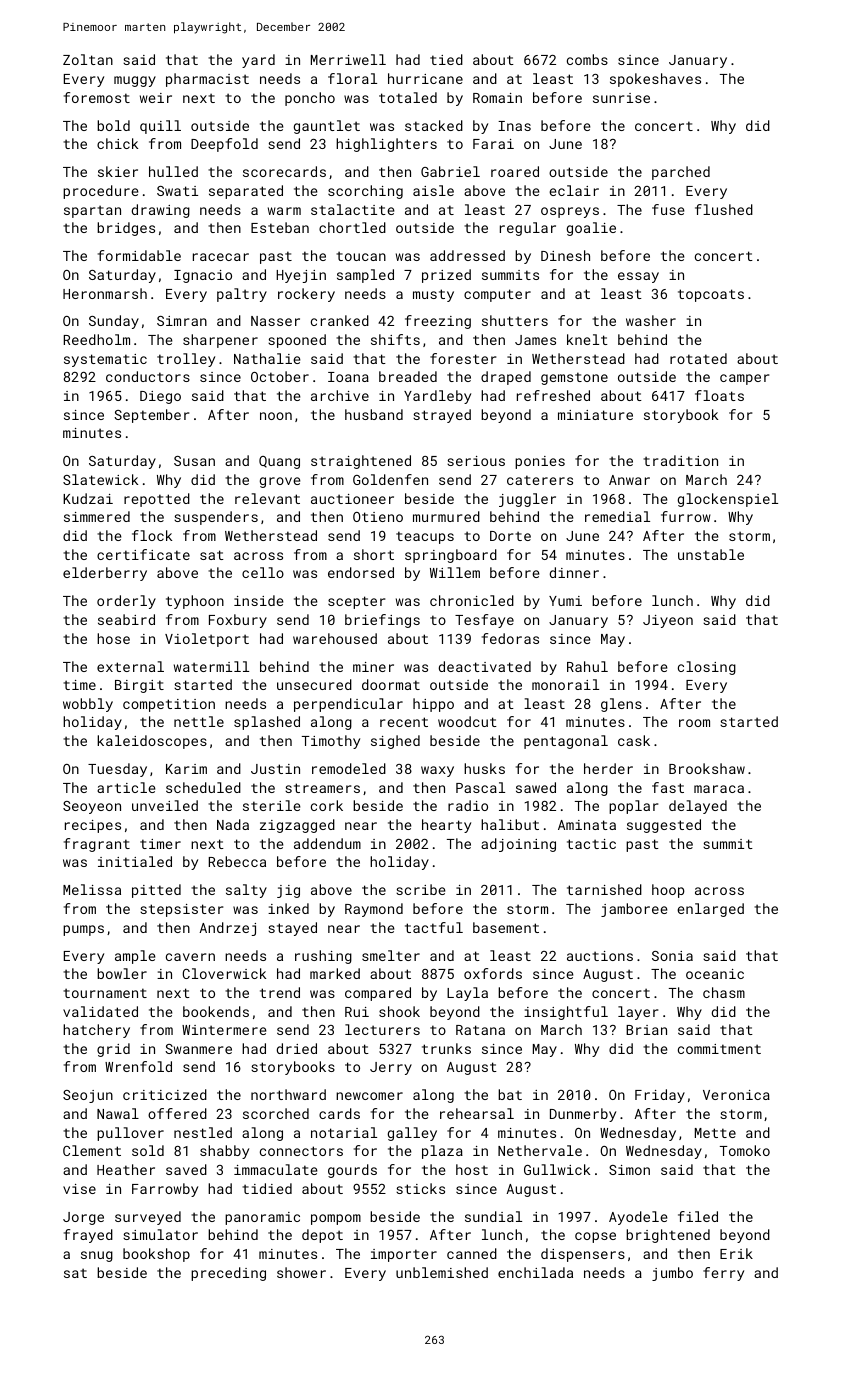  I want to click on topcoats, so click(711, 295).
